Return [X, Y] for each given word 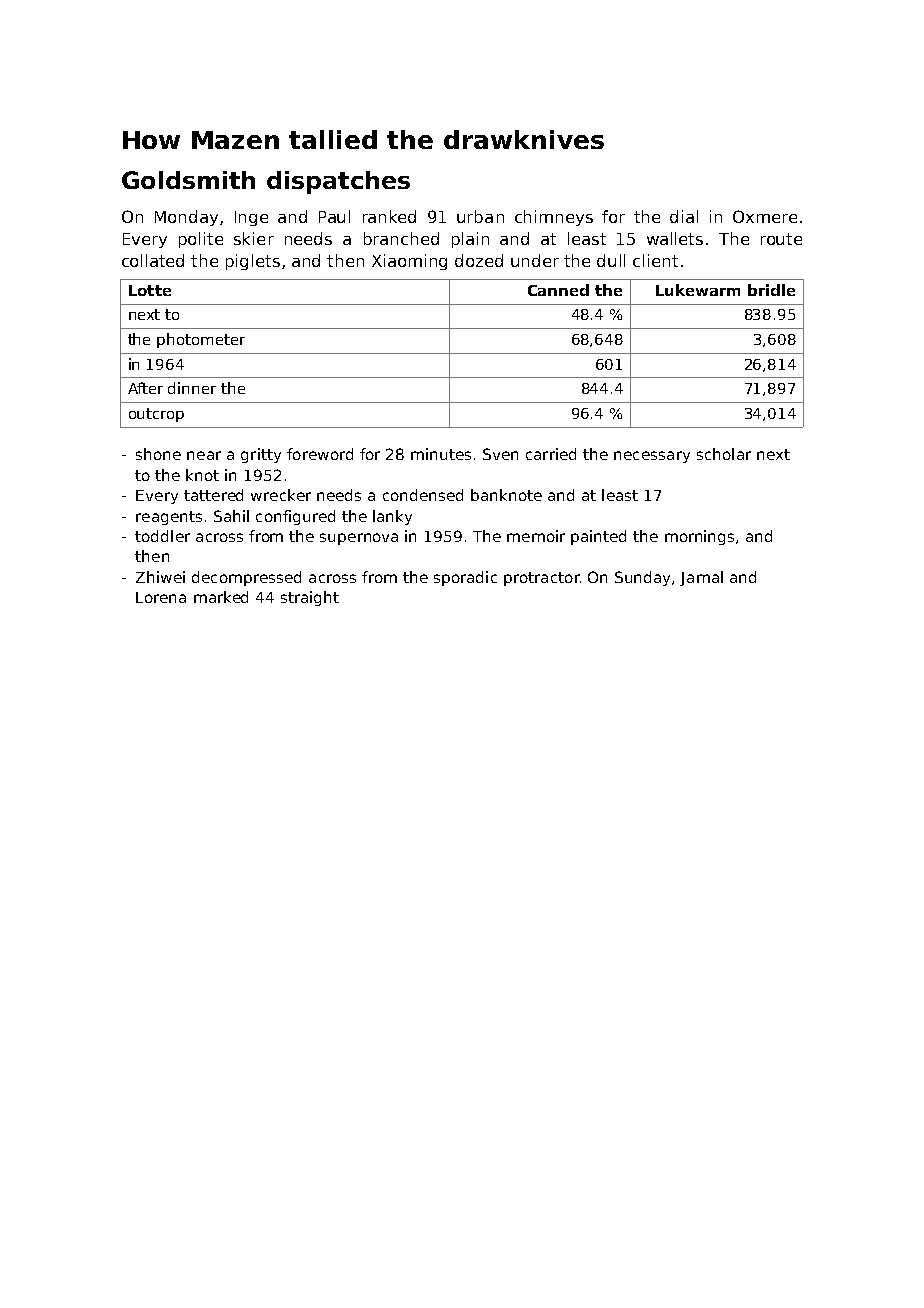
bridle [771, 290]
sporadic [465, 578]
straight [310, 598]
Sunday [644, 578]
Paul [334, 216]
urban [480, 216]
